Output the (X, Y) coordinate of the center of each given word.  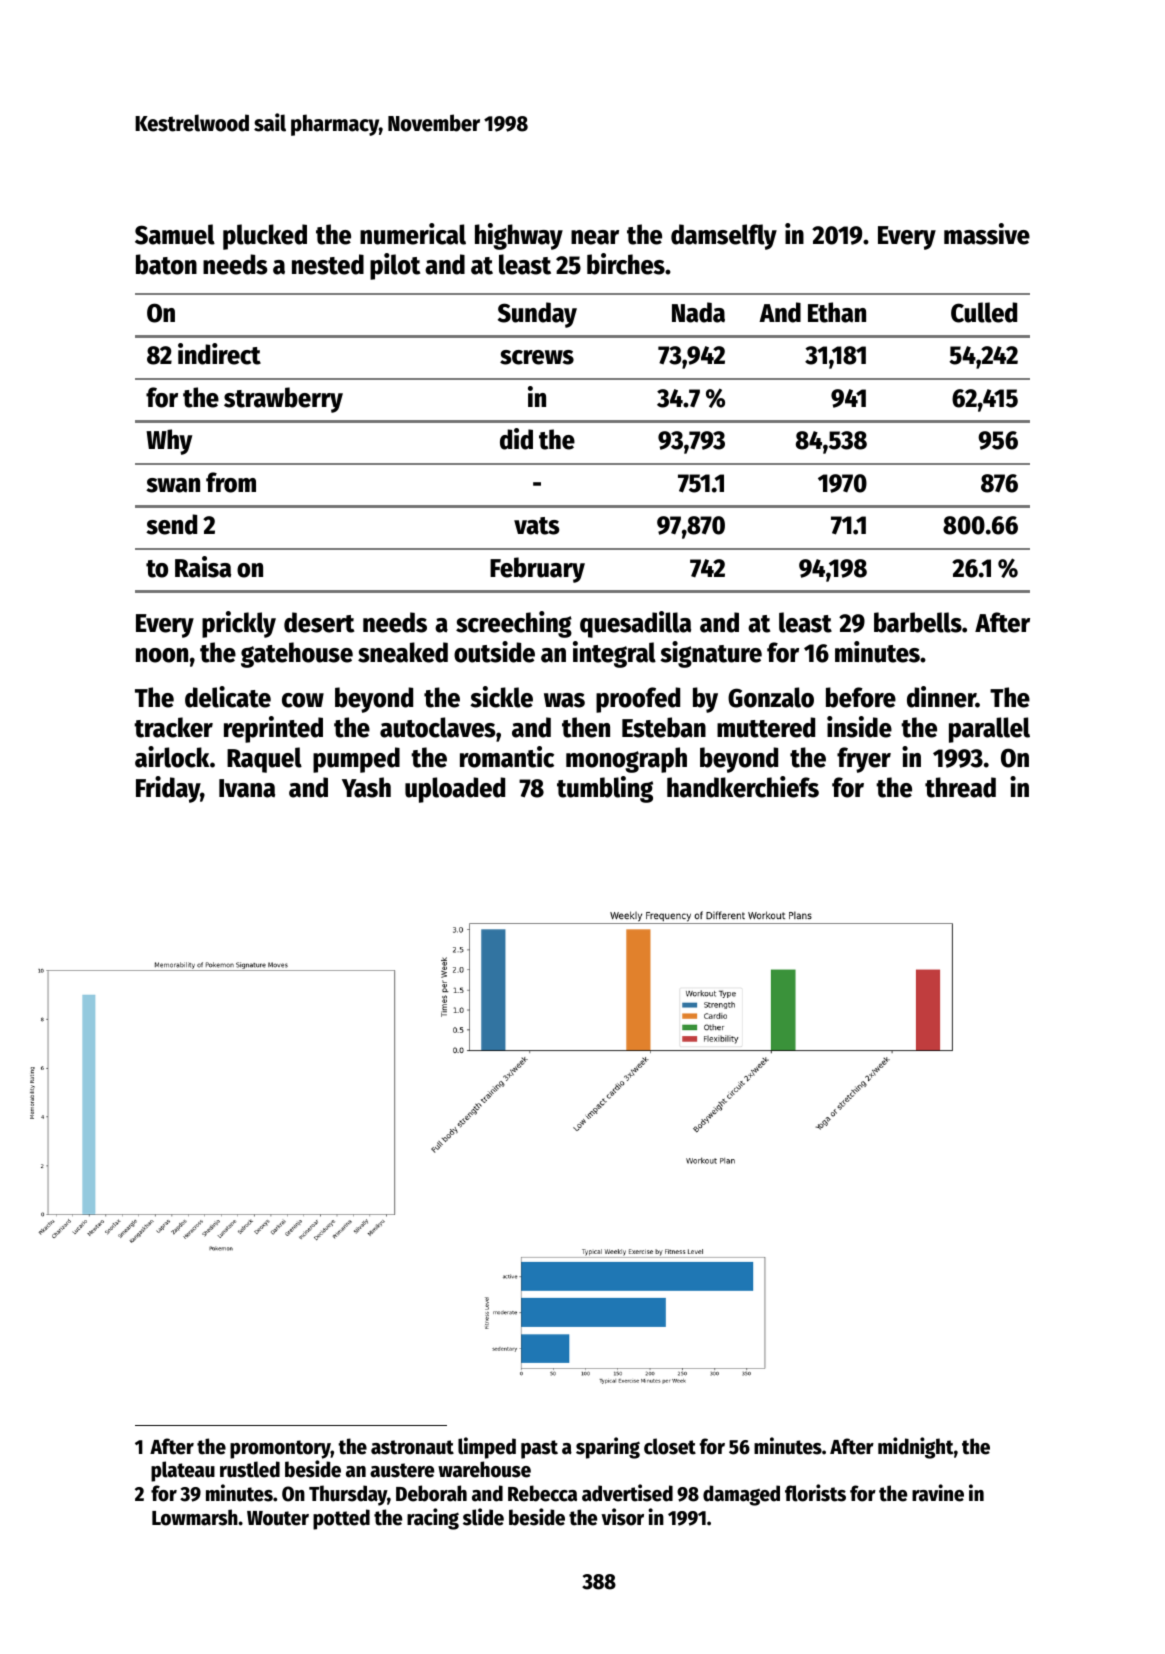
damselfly (724, 237)
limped (487, 1448)
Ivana (247, 788)
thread (960, 787)
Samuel (175, 234)
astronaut (412, 1447)
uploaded (455, 790)
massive (987, 234)
